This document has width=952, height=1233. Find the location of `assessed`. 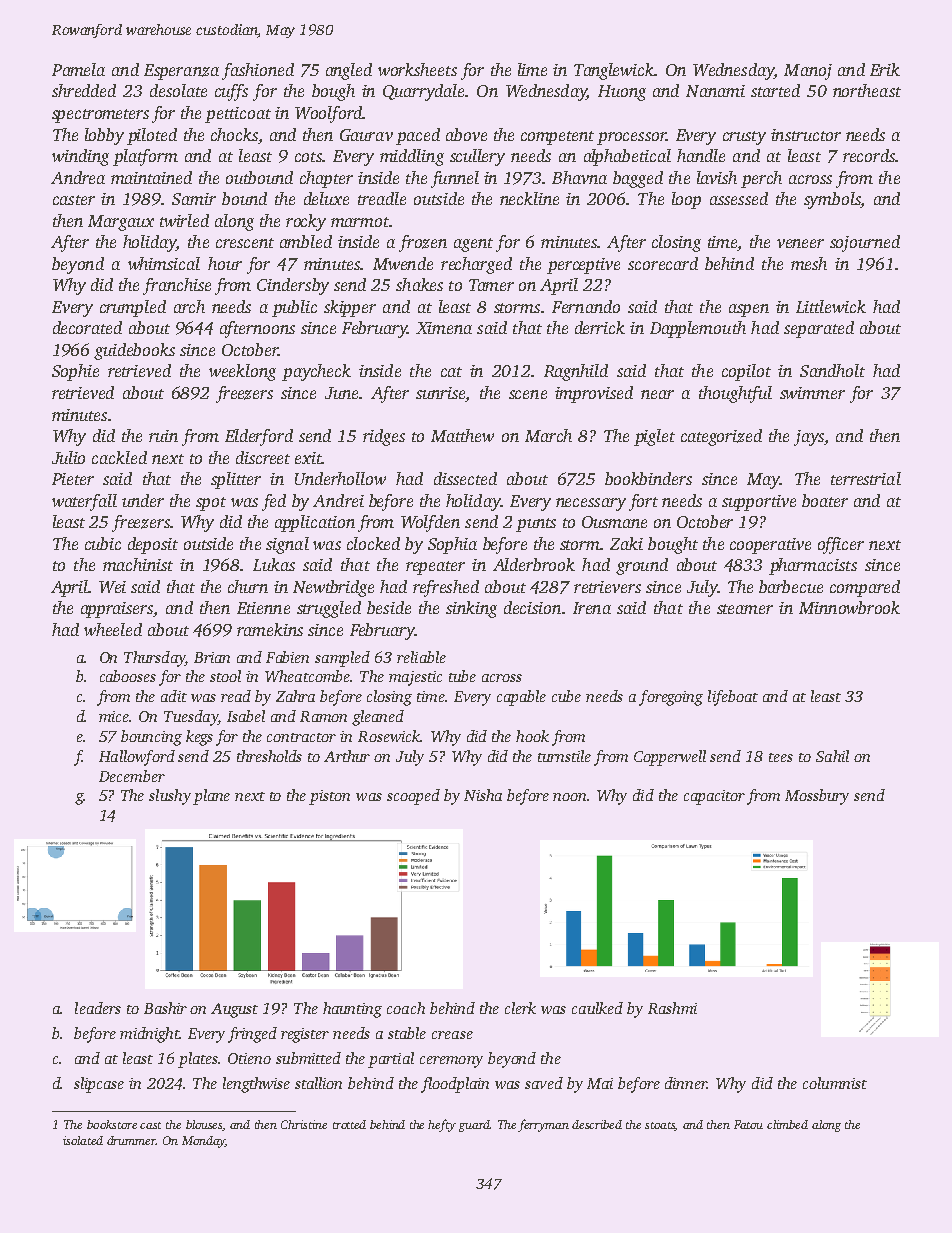

assessed is located at coordinates (739, 198).
